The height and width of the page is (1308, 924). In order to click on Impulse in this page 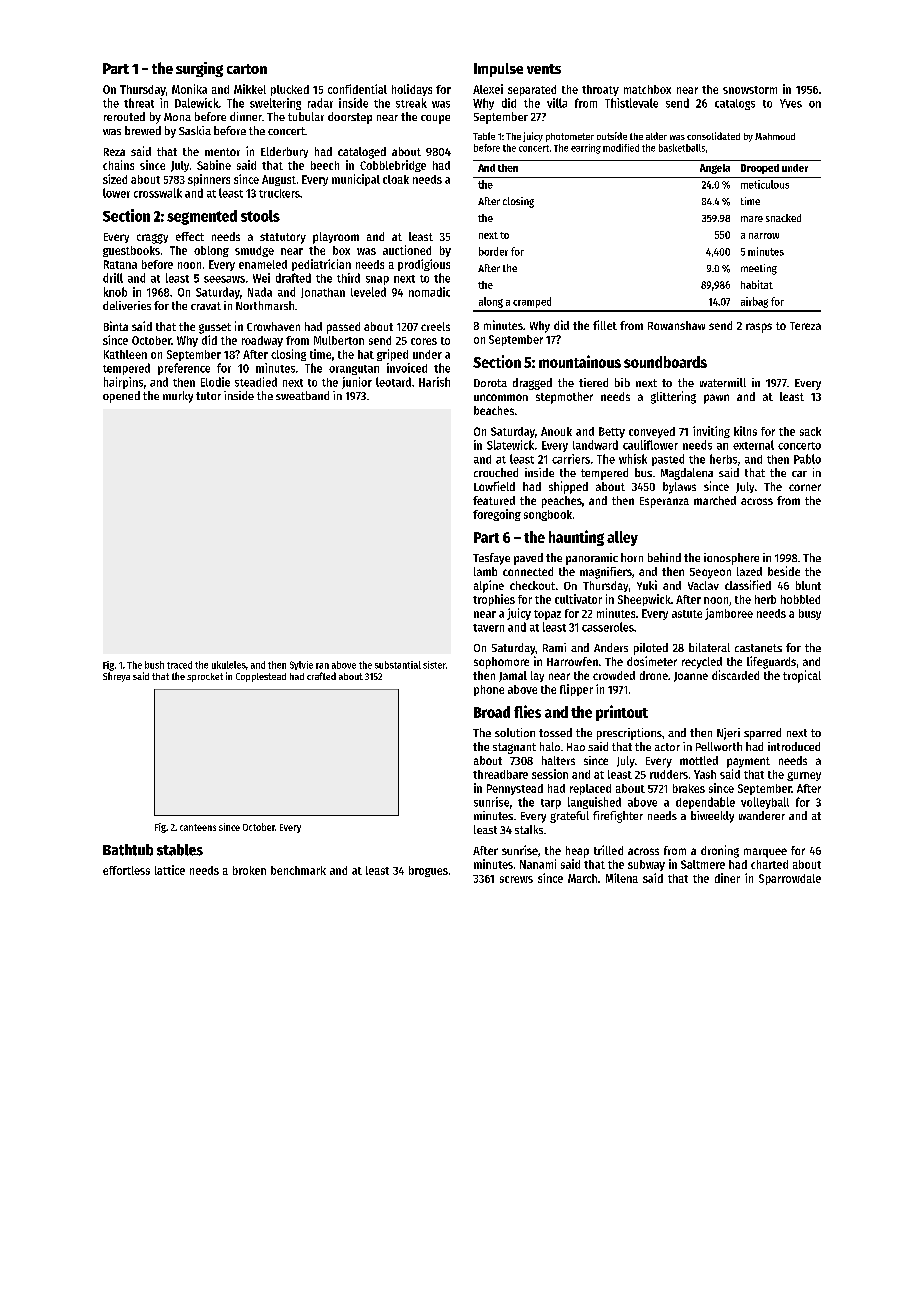, I will do `click(498, 70)`.
